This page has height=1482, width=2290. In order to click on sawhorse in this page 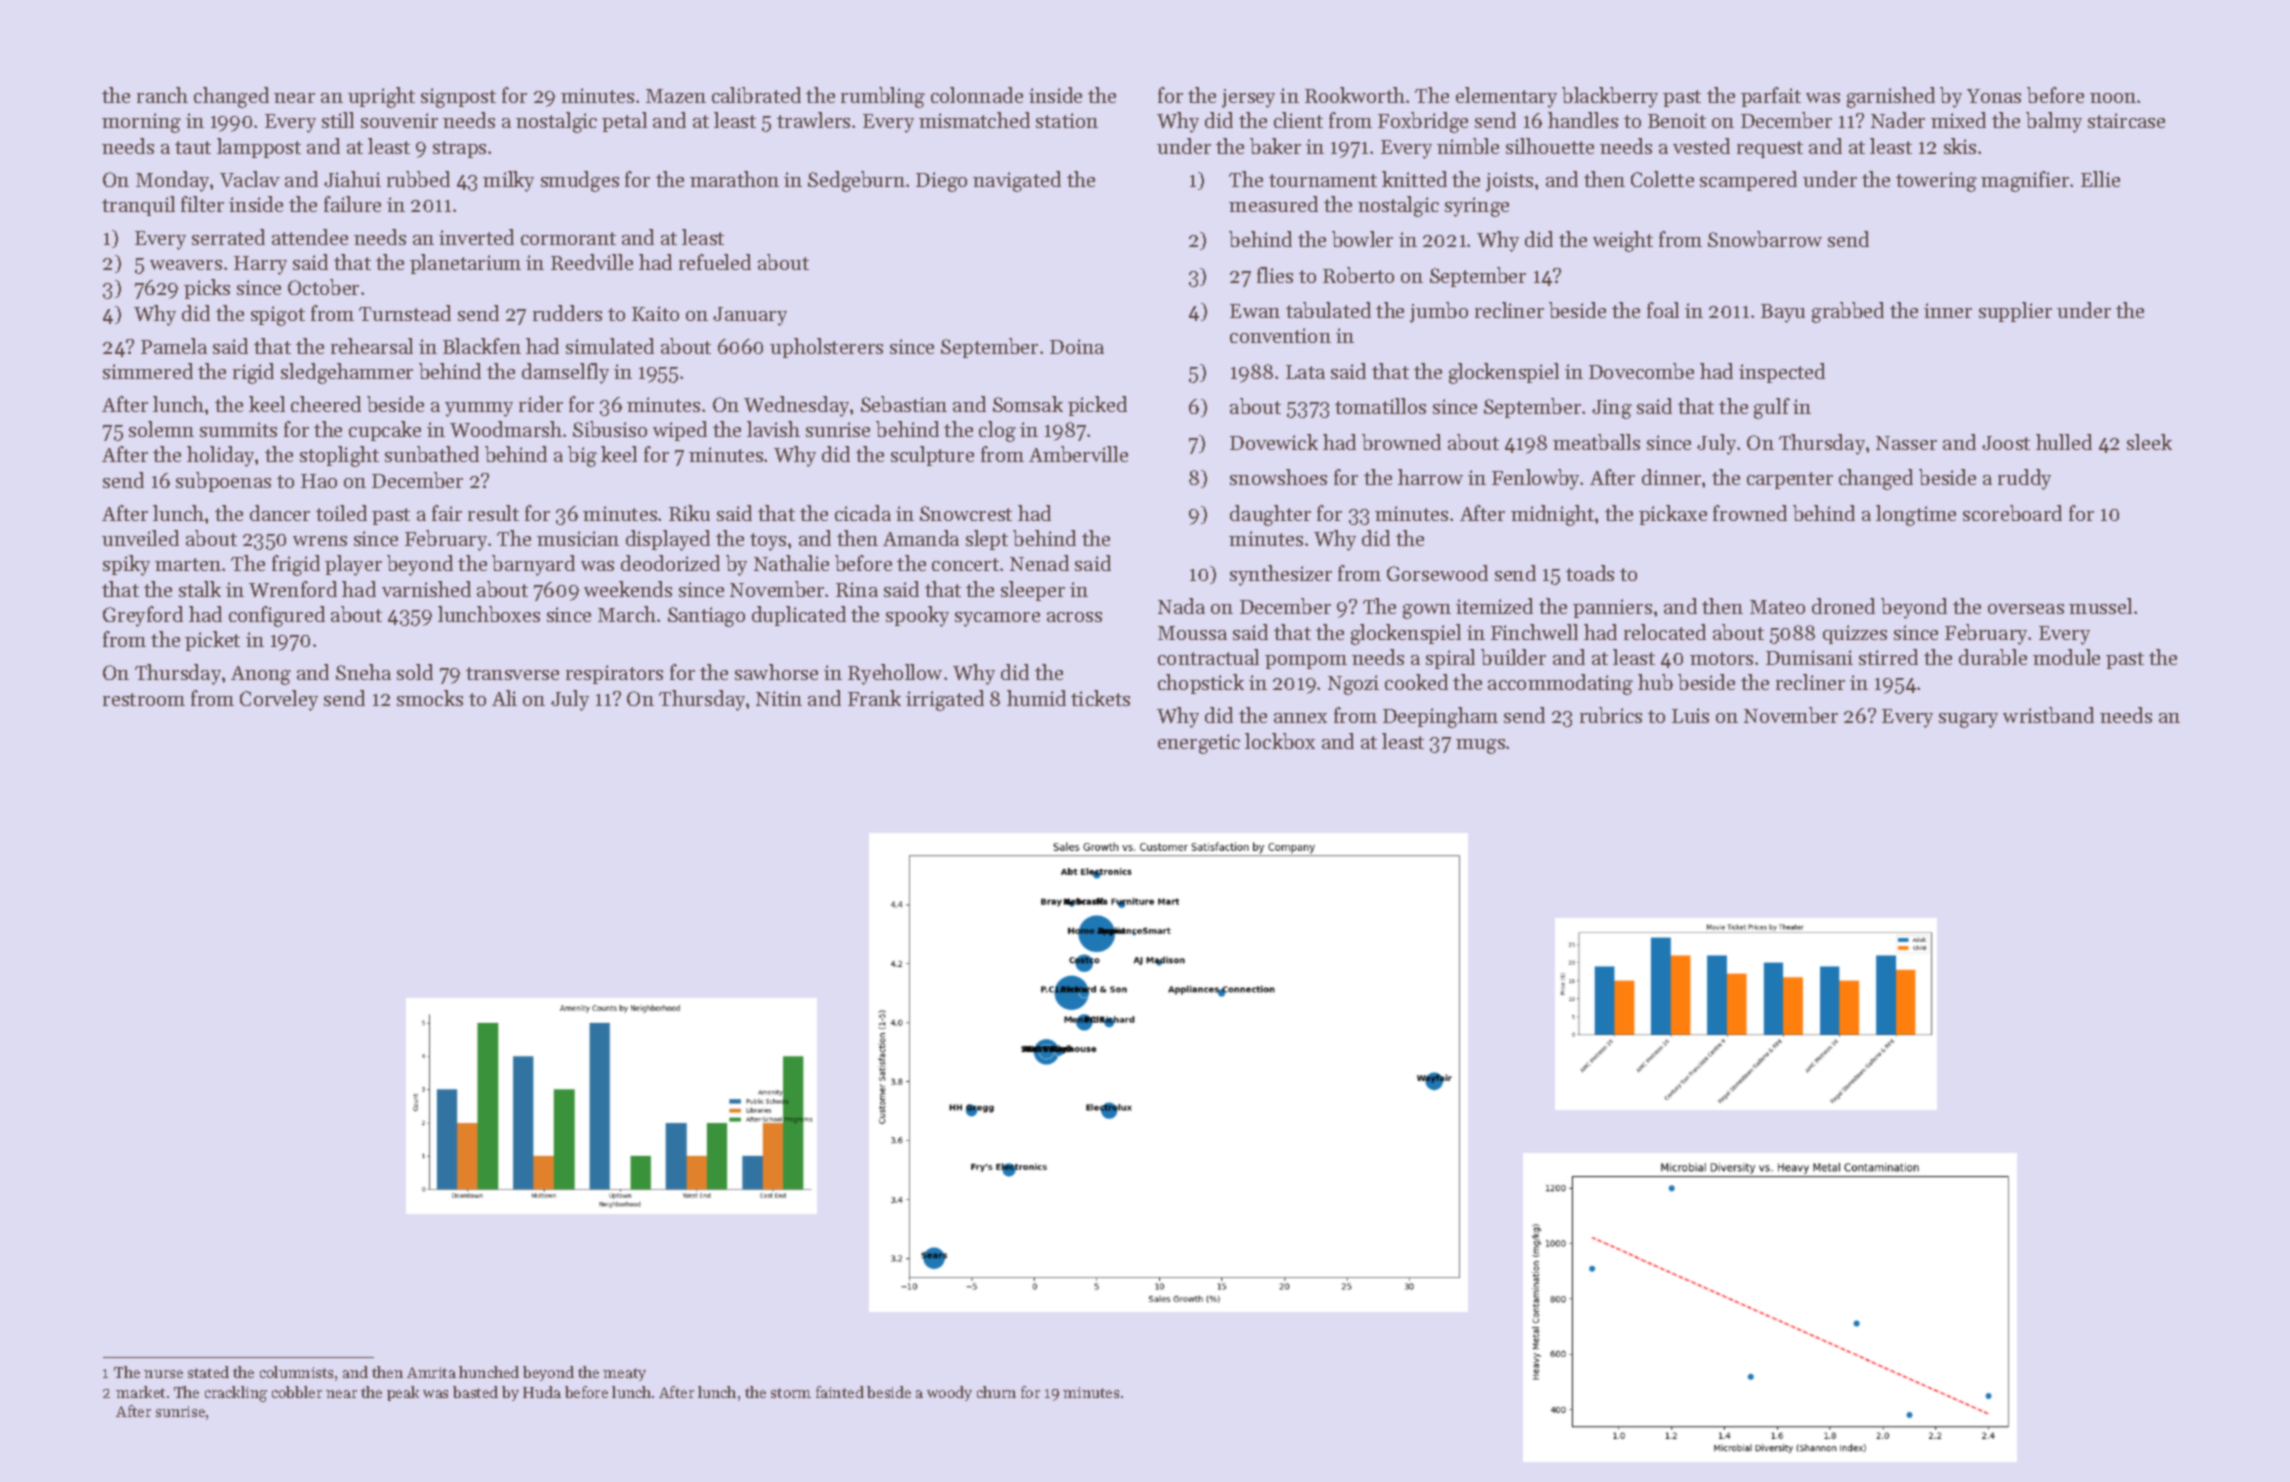, I will do `click(776, 672)`.
